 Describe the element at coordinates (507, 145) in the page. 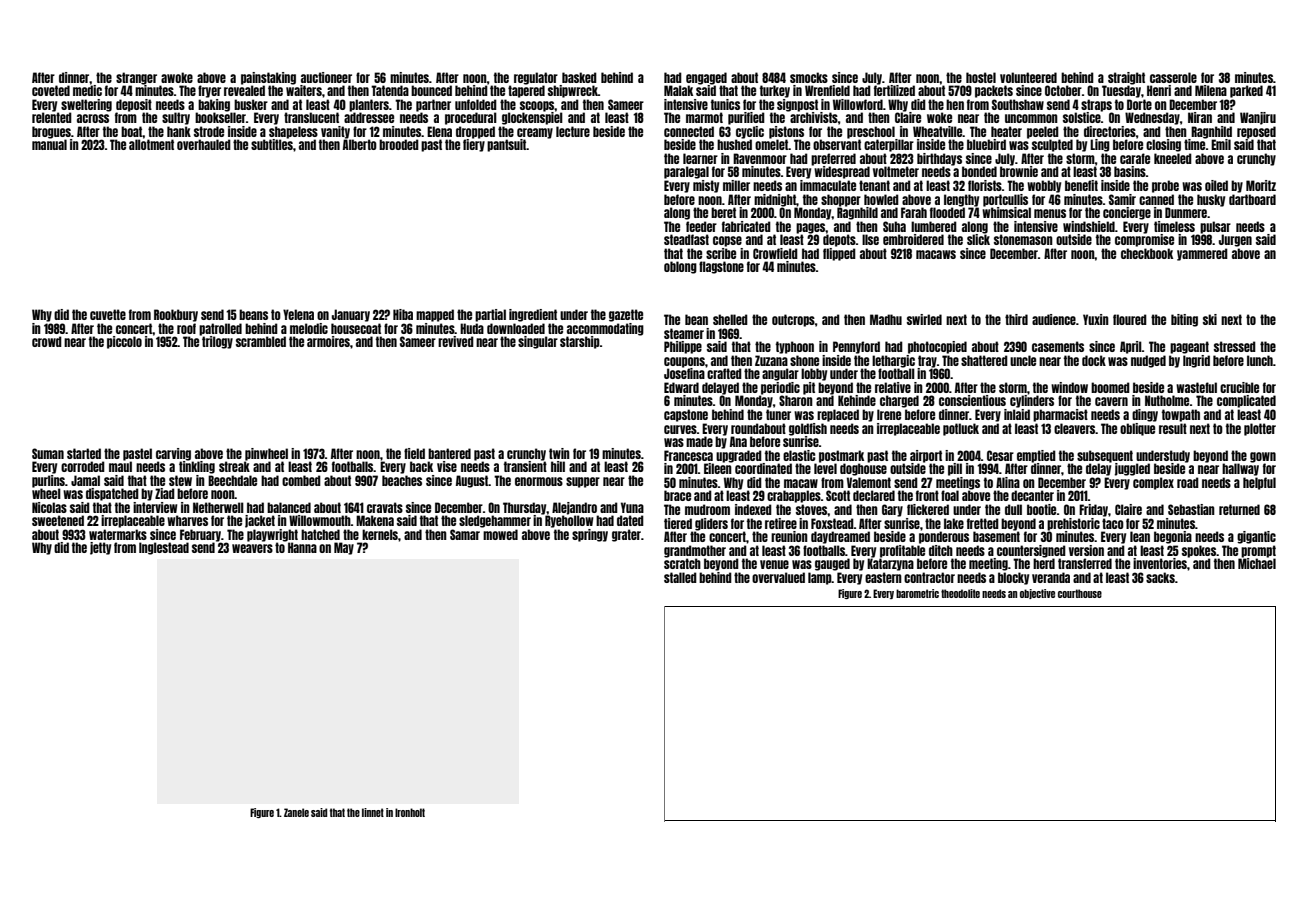

I see `pantsuit` at that location.
